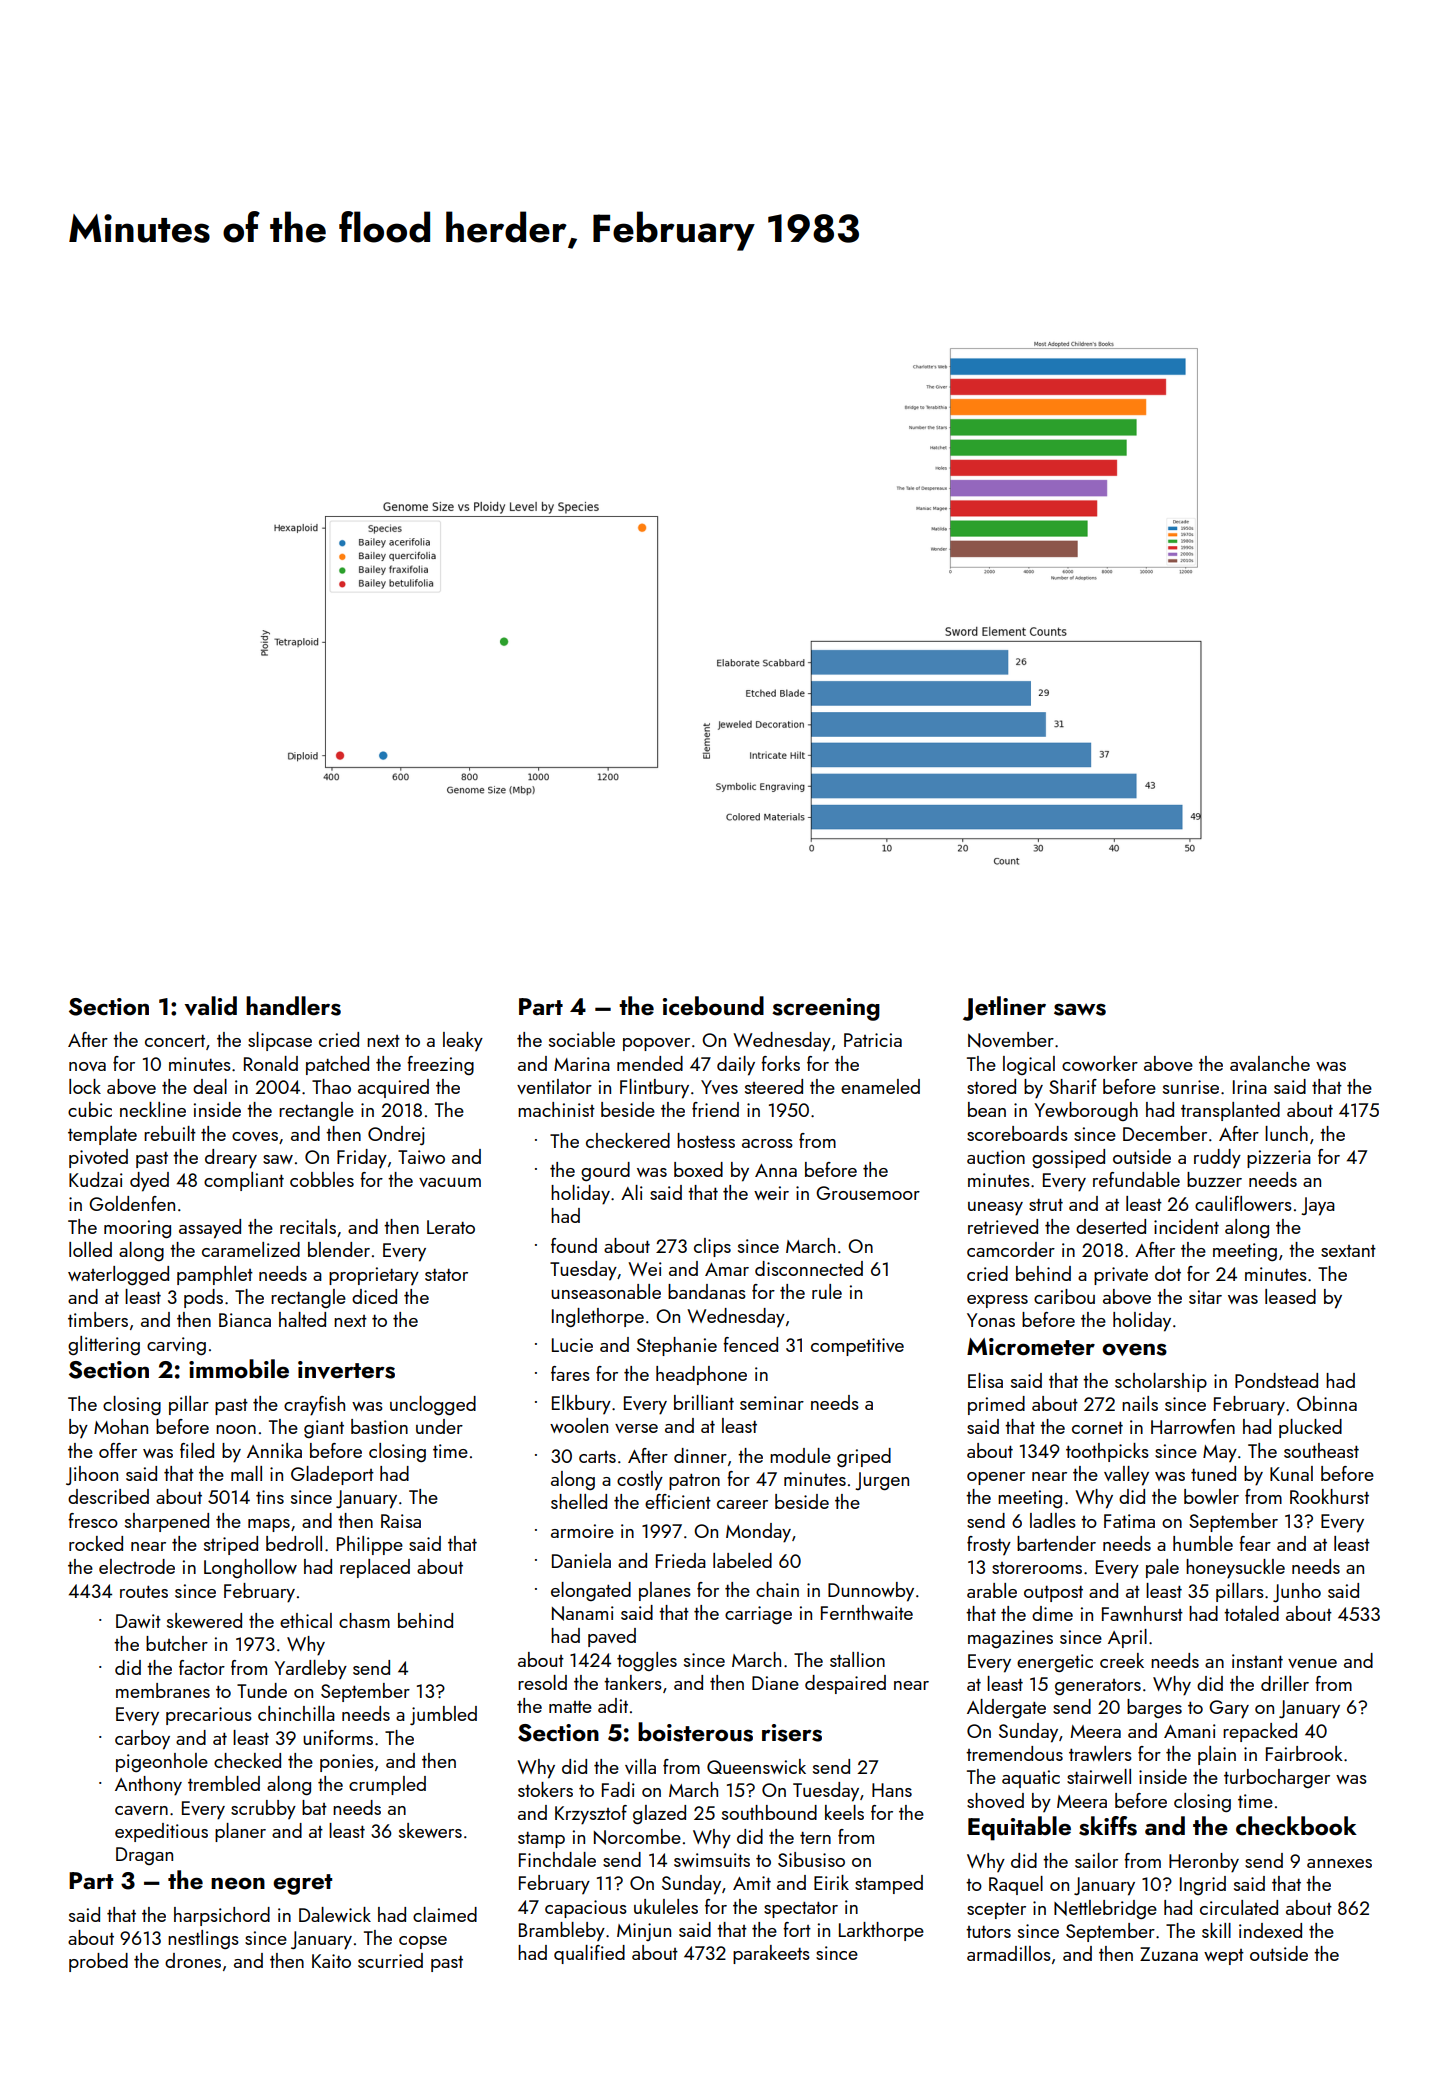  What do you see at coordinates (713, 1006) in the image?
I see `icebound` at bounding box center [713, 1006].
